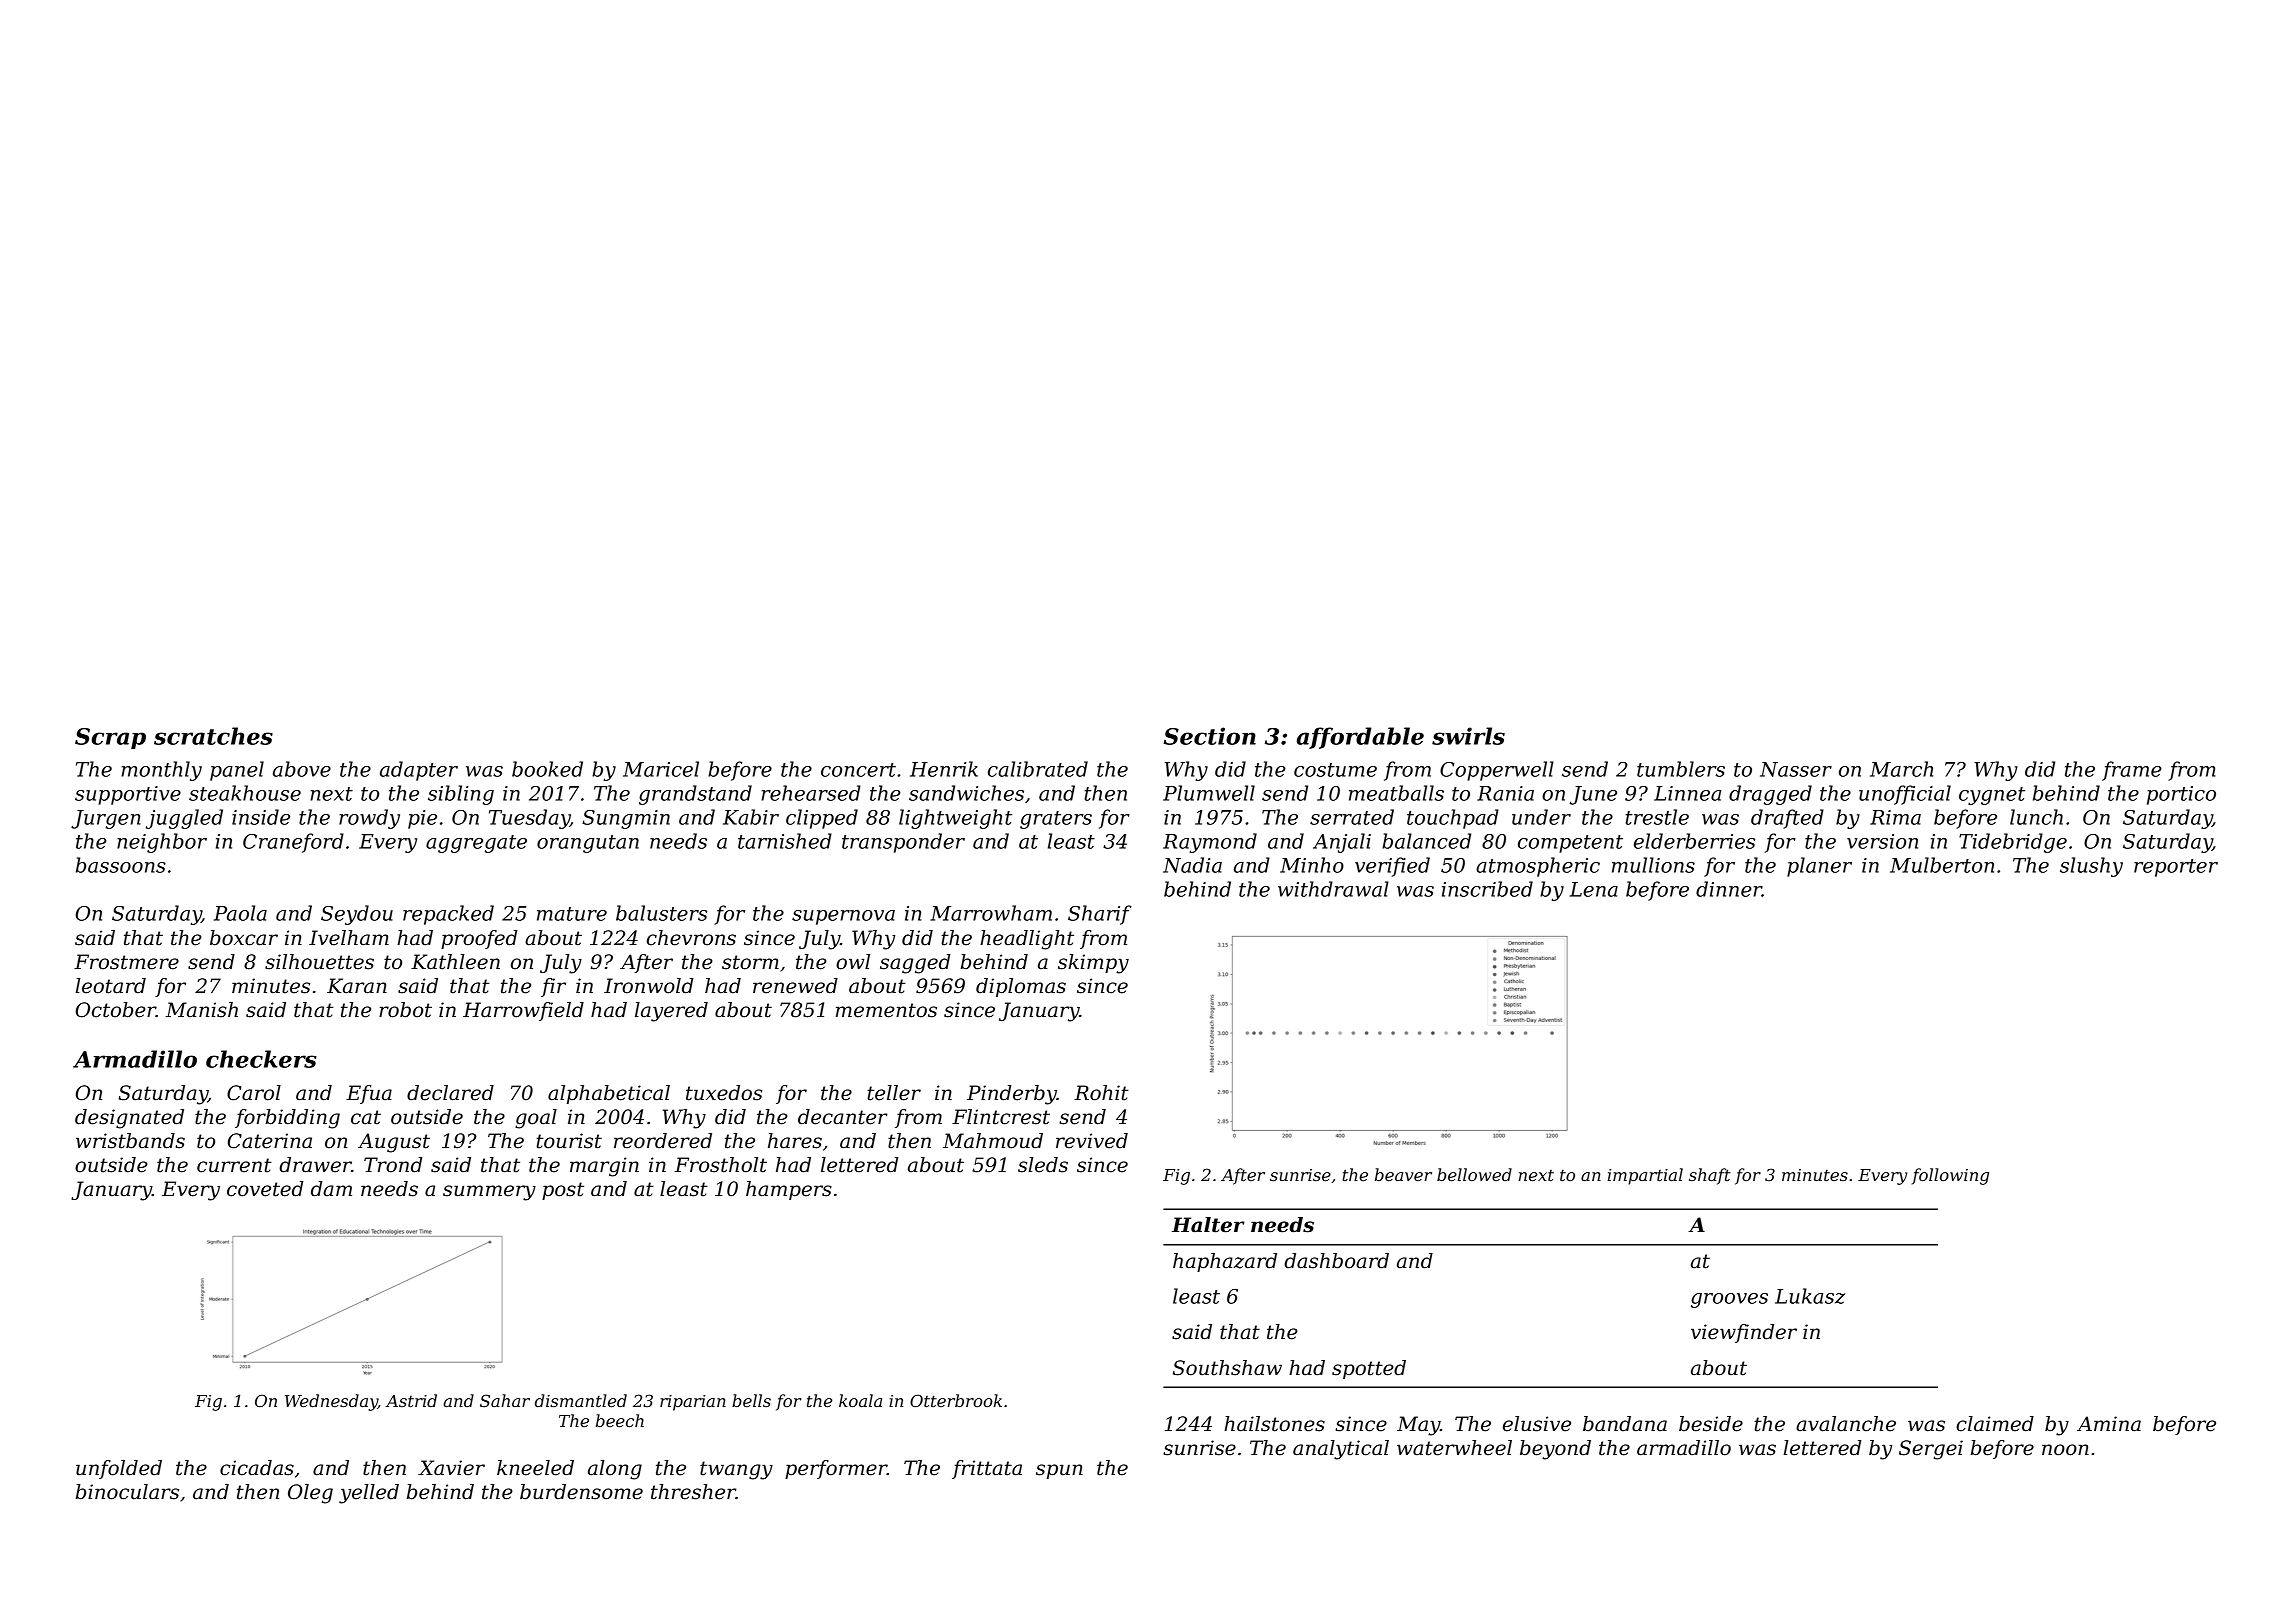 Image resolution: width=2292 pixels, height=1620 pixels. I want to click on following, so click(1950, 1176).
